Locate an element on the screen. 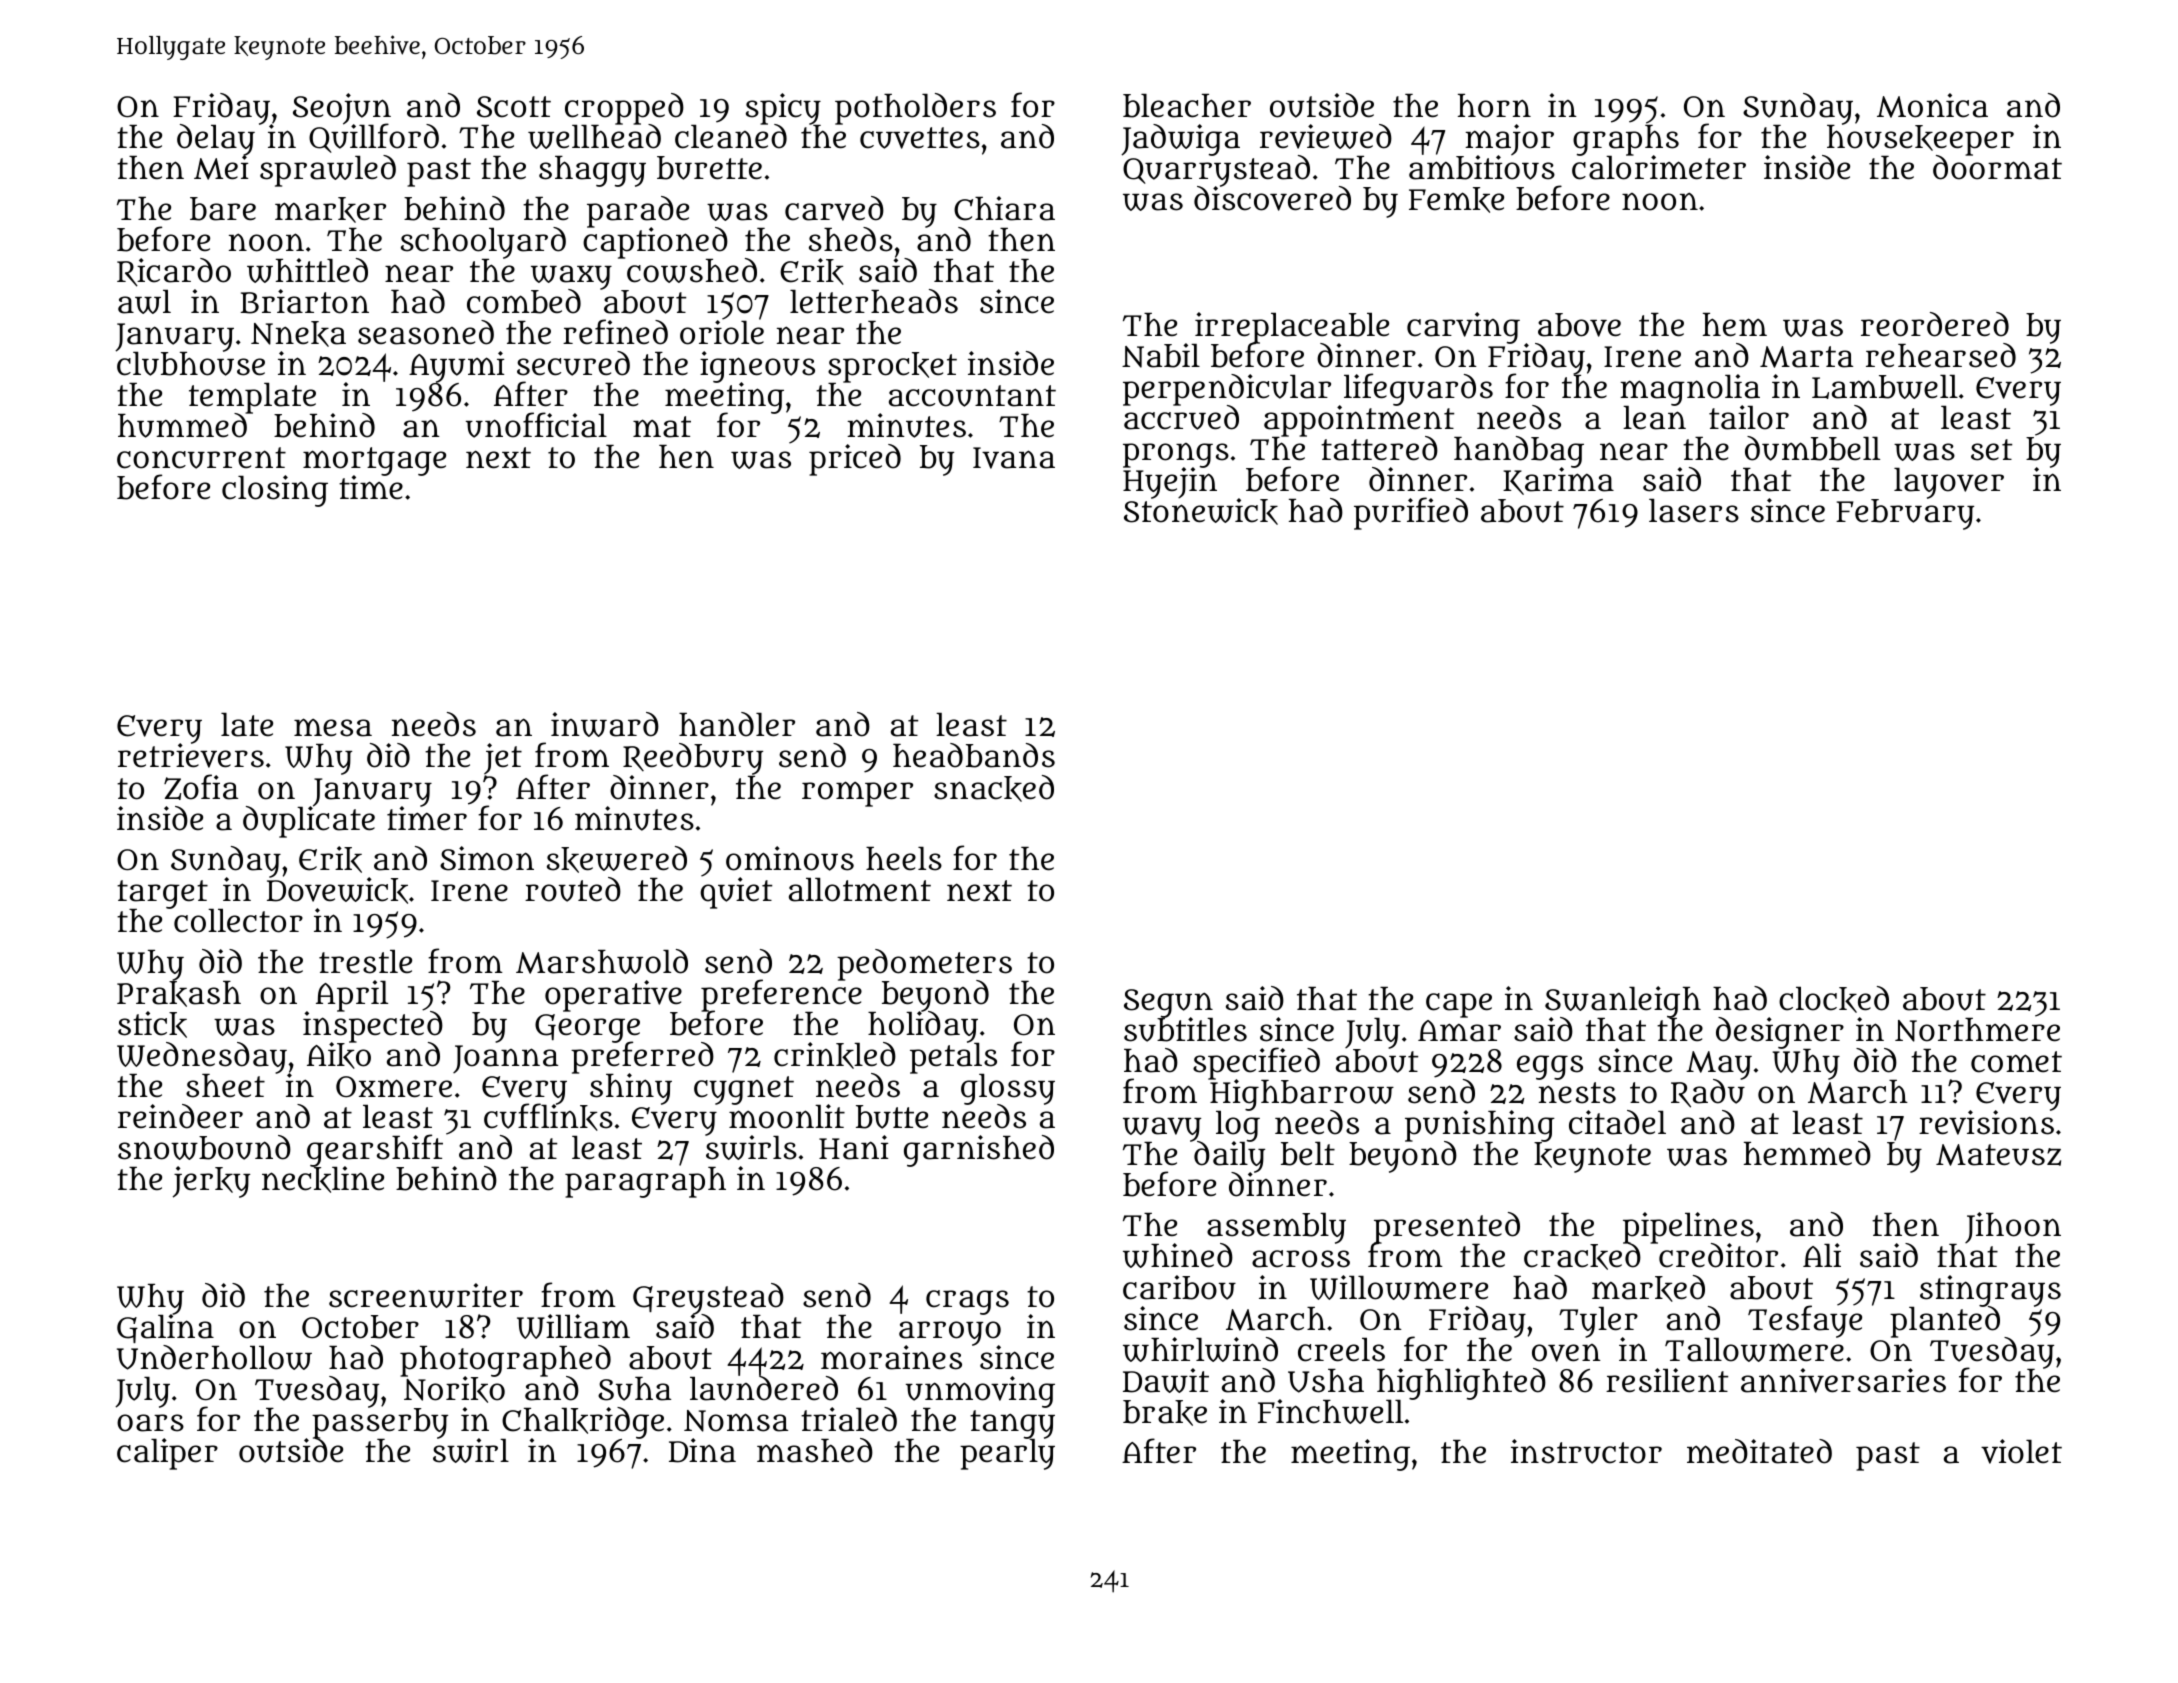 The width and height of the screenshot is (2178, 1683). February is located at coordinates (1905, 514).
